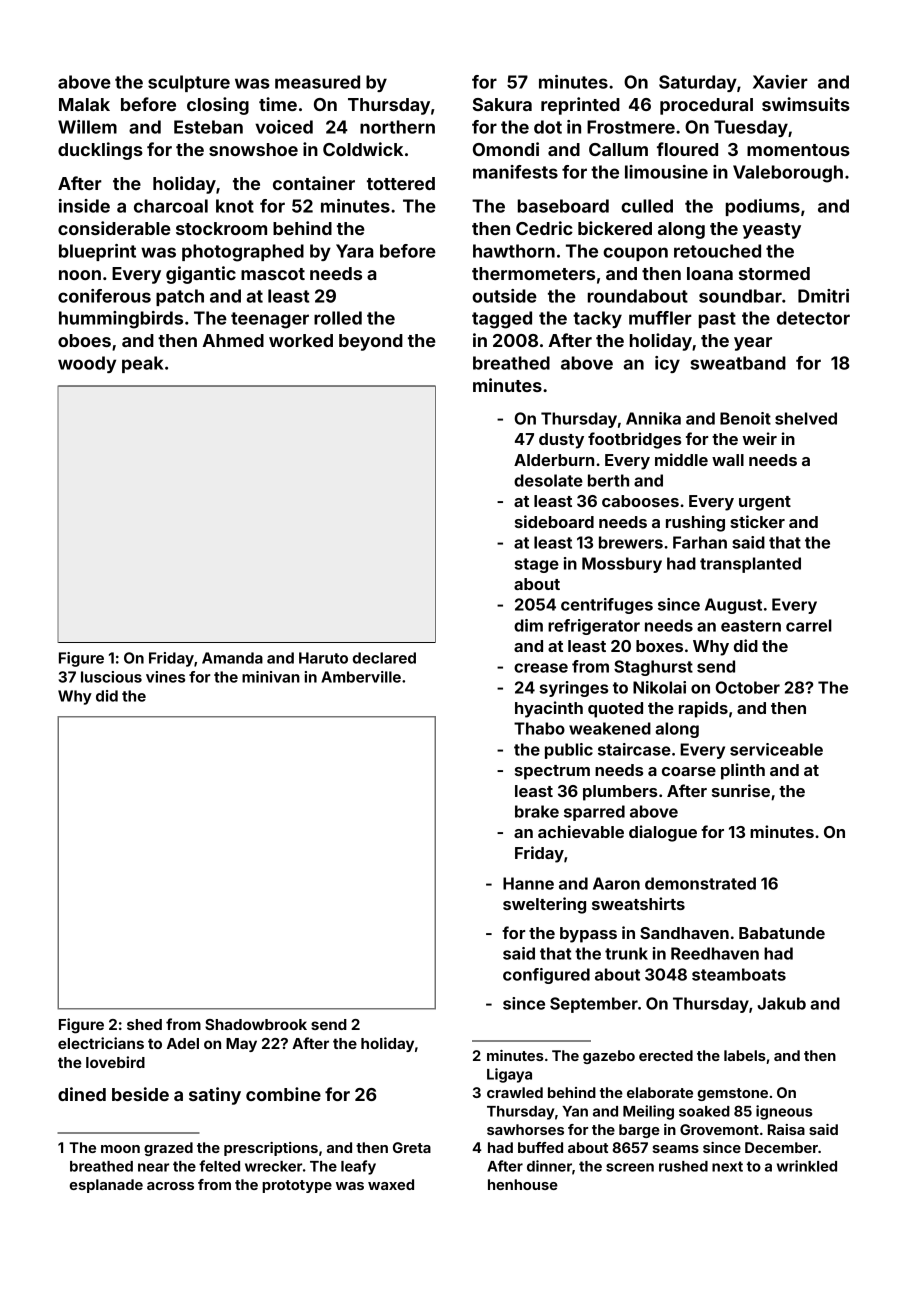  What do you see at coordinates (548, 480) in the page?
I see `desolate` at bounding box center [548, 480].
